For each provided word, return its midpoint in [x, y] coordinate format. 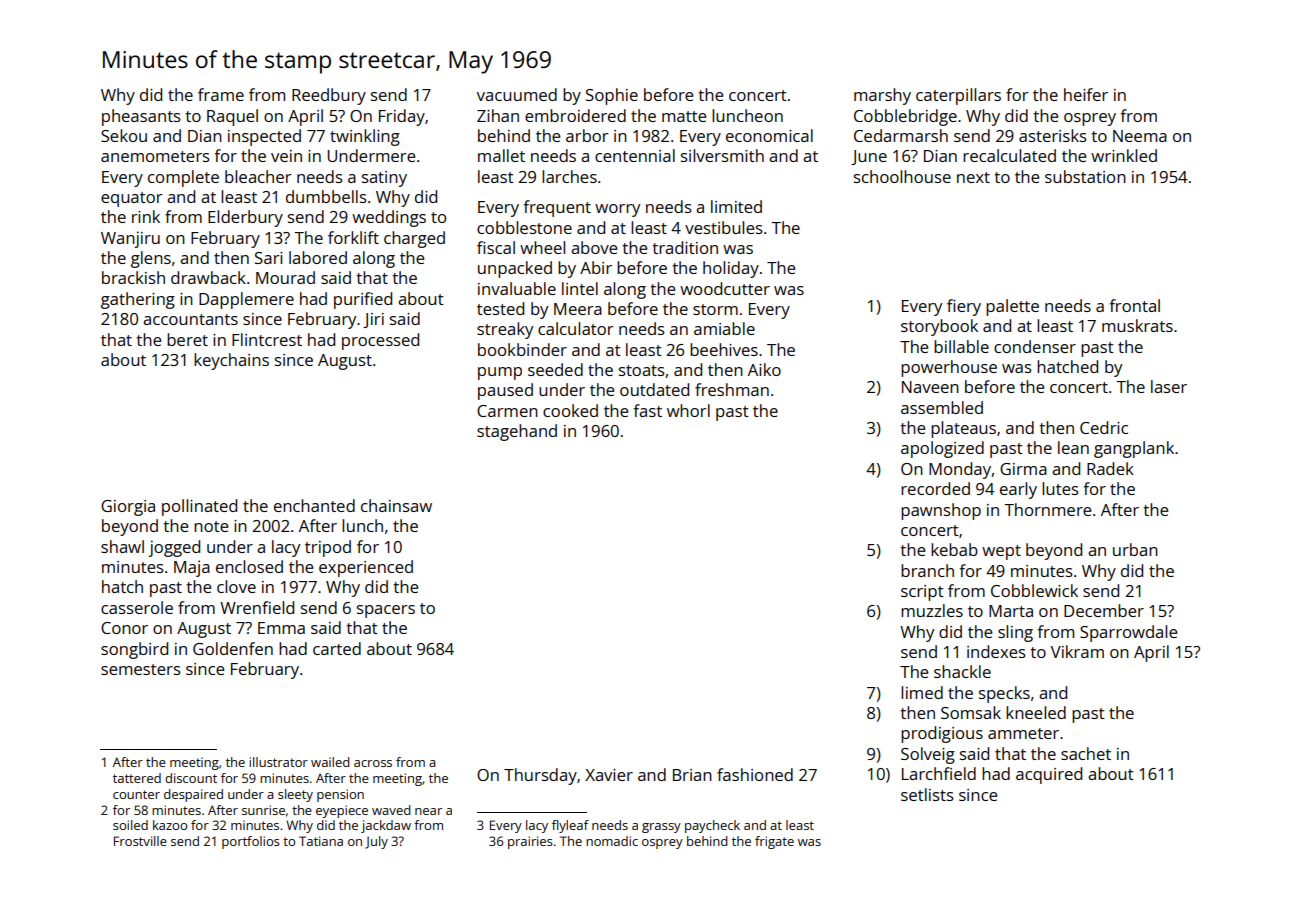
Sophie [612, 96]
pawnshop [941, 511]
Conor [124, 628]
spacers [386, 611]
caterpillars [958, 96]
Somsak [971, 712]
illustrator [278, 762]
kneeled [1036, 712]
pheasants [141, 117]
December [1104, 610]
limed [922, 692]
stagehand [517, 432]
